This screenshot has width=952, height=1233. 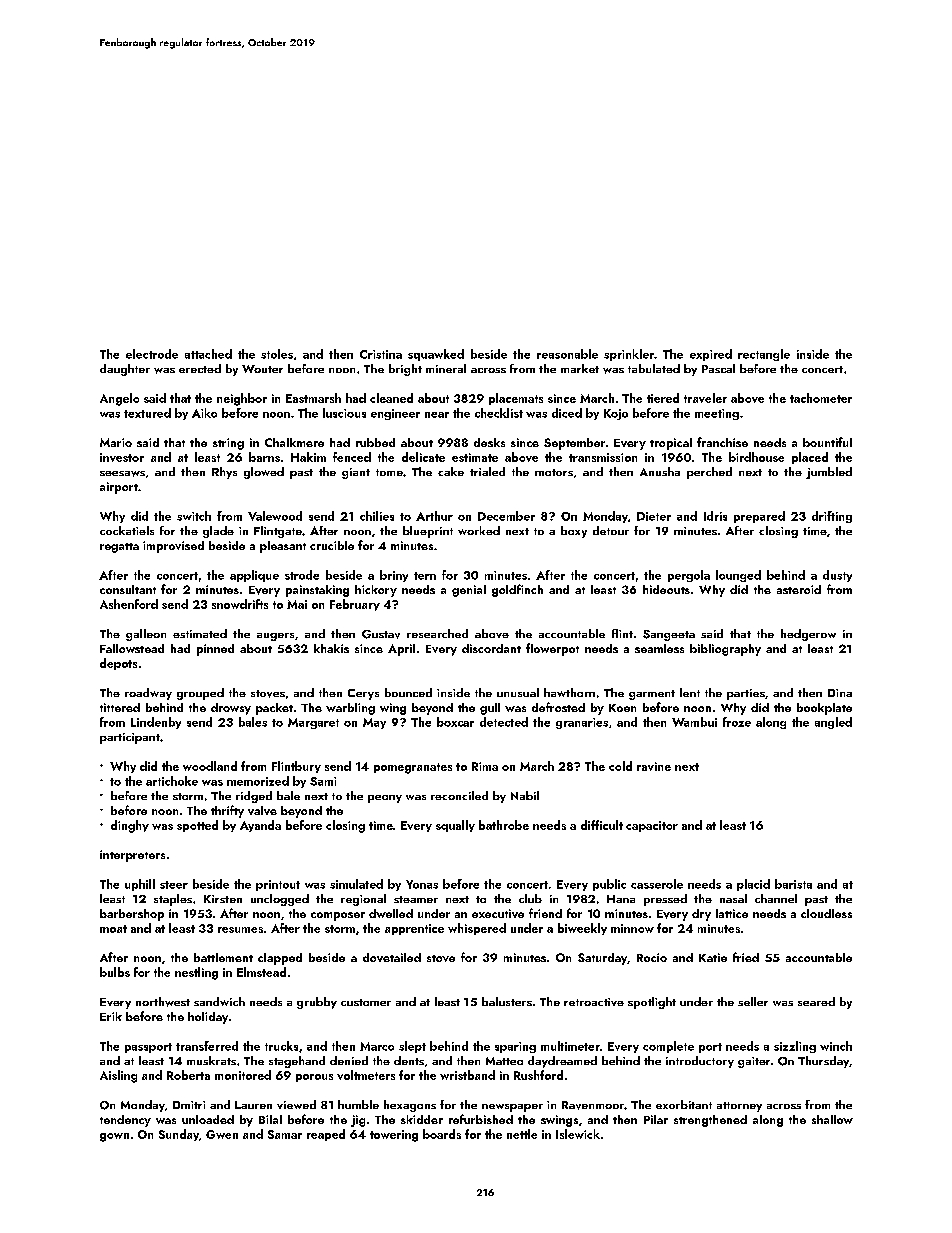 I want to click on tern, so click(x=425, y=576).
